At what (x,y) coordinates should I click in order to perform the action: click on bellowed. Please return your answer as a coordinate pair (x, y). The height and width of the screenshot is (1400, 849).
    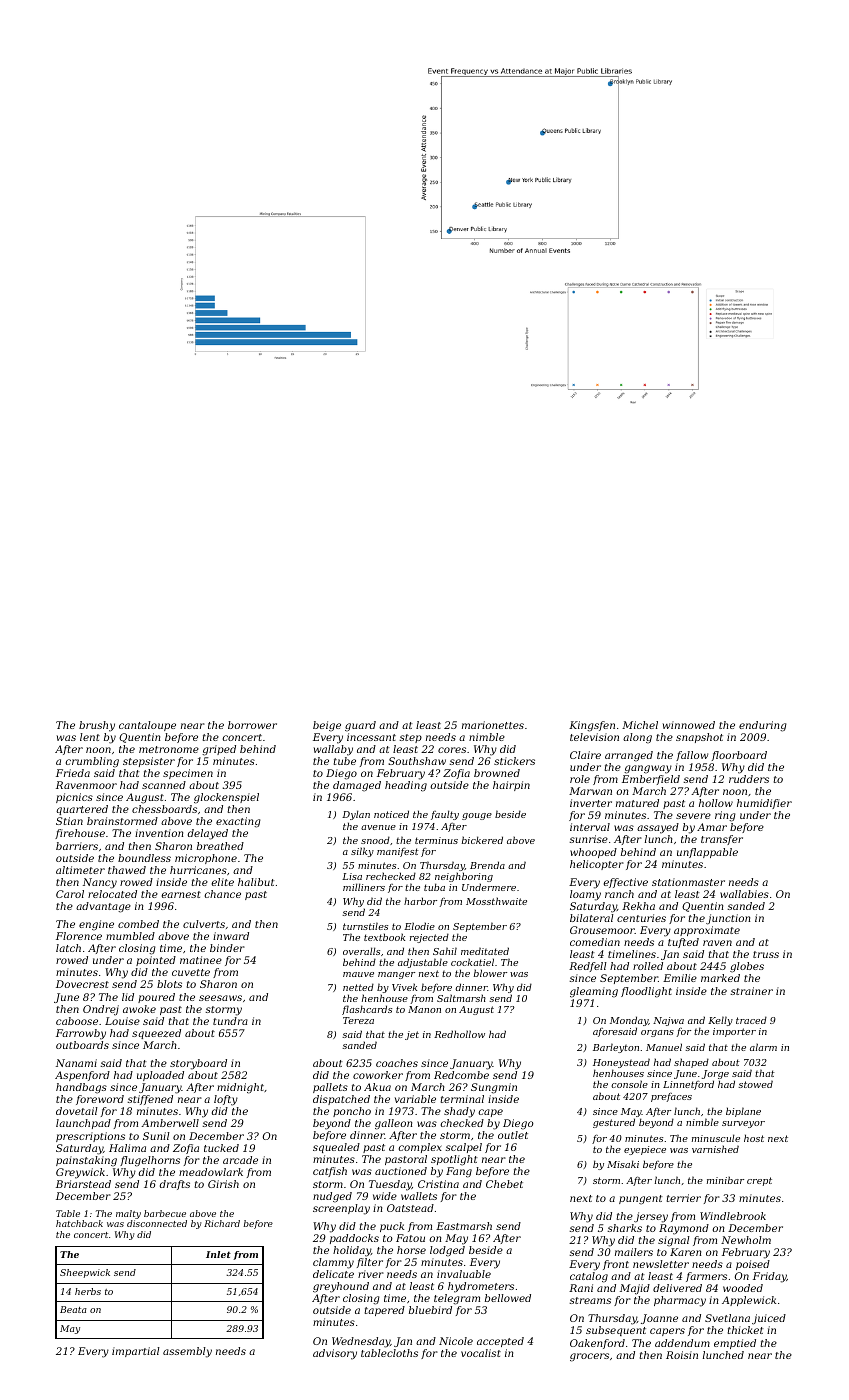
    Looking at the image, I should click on (508, 1298).
